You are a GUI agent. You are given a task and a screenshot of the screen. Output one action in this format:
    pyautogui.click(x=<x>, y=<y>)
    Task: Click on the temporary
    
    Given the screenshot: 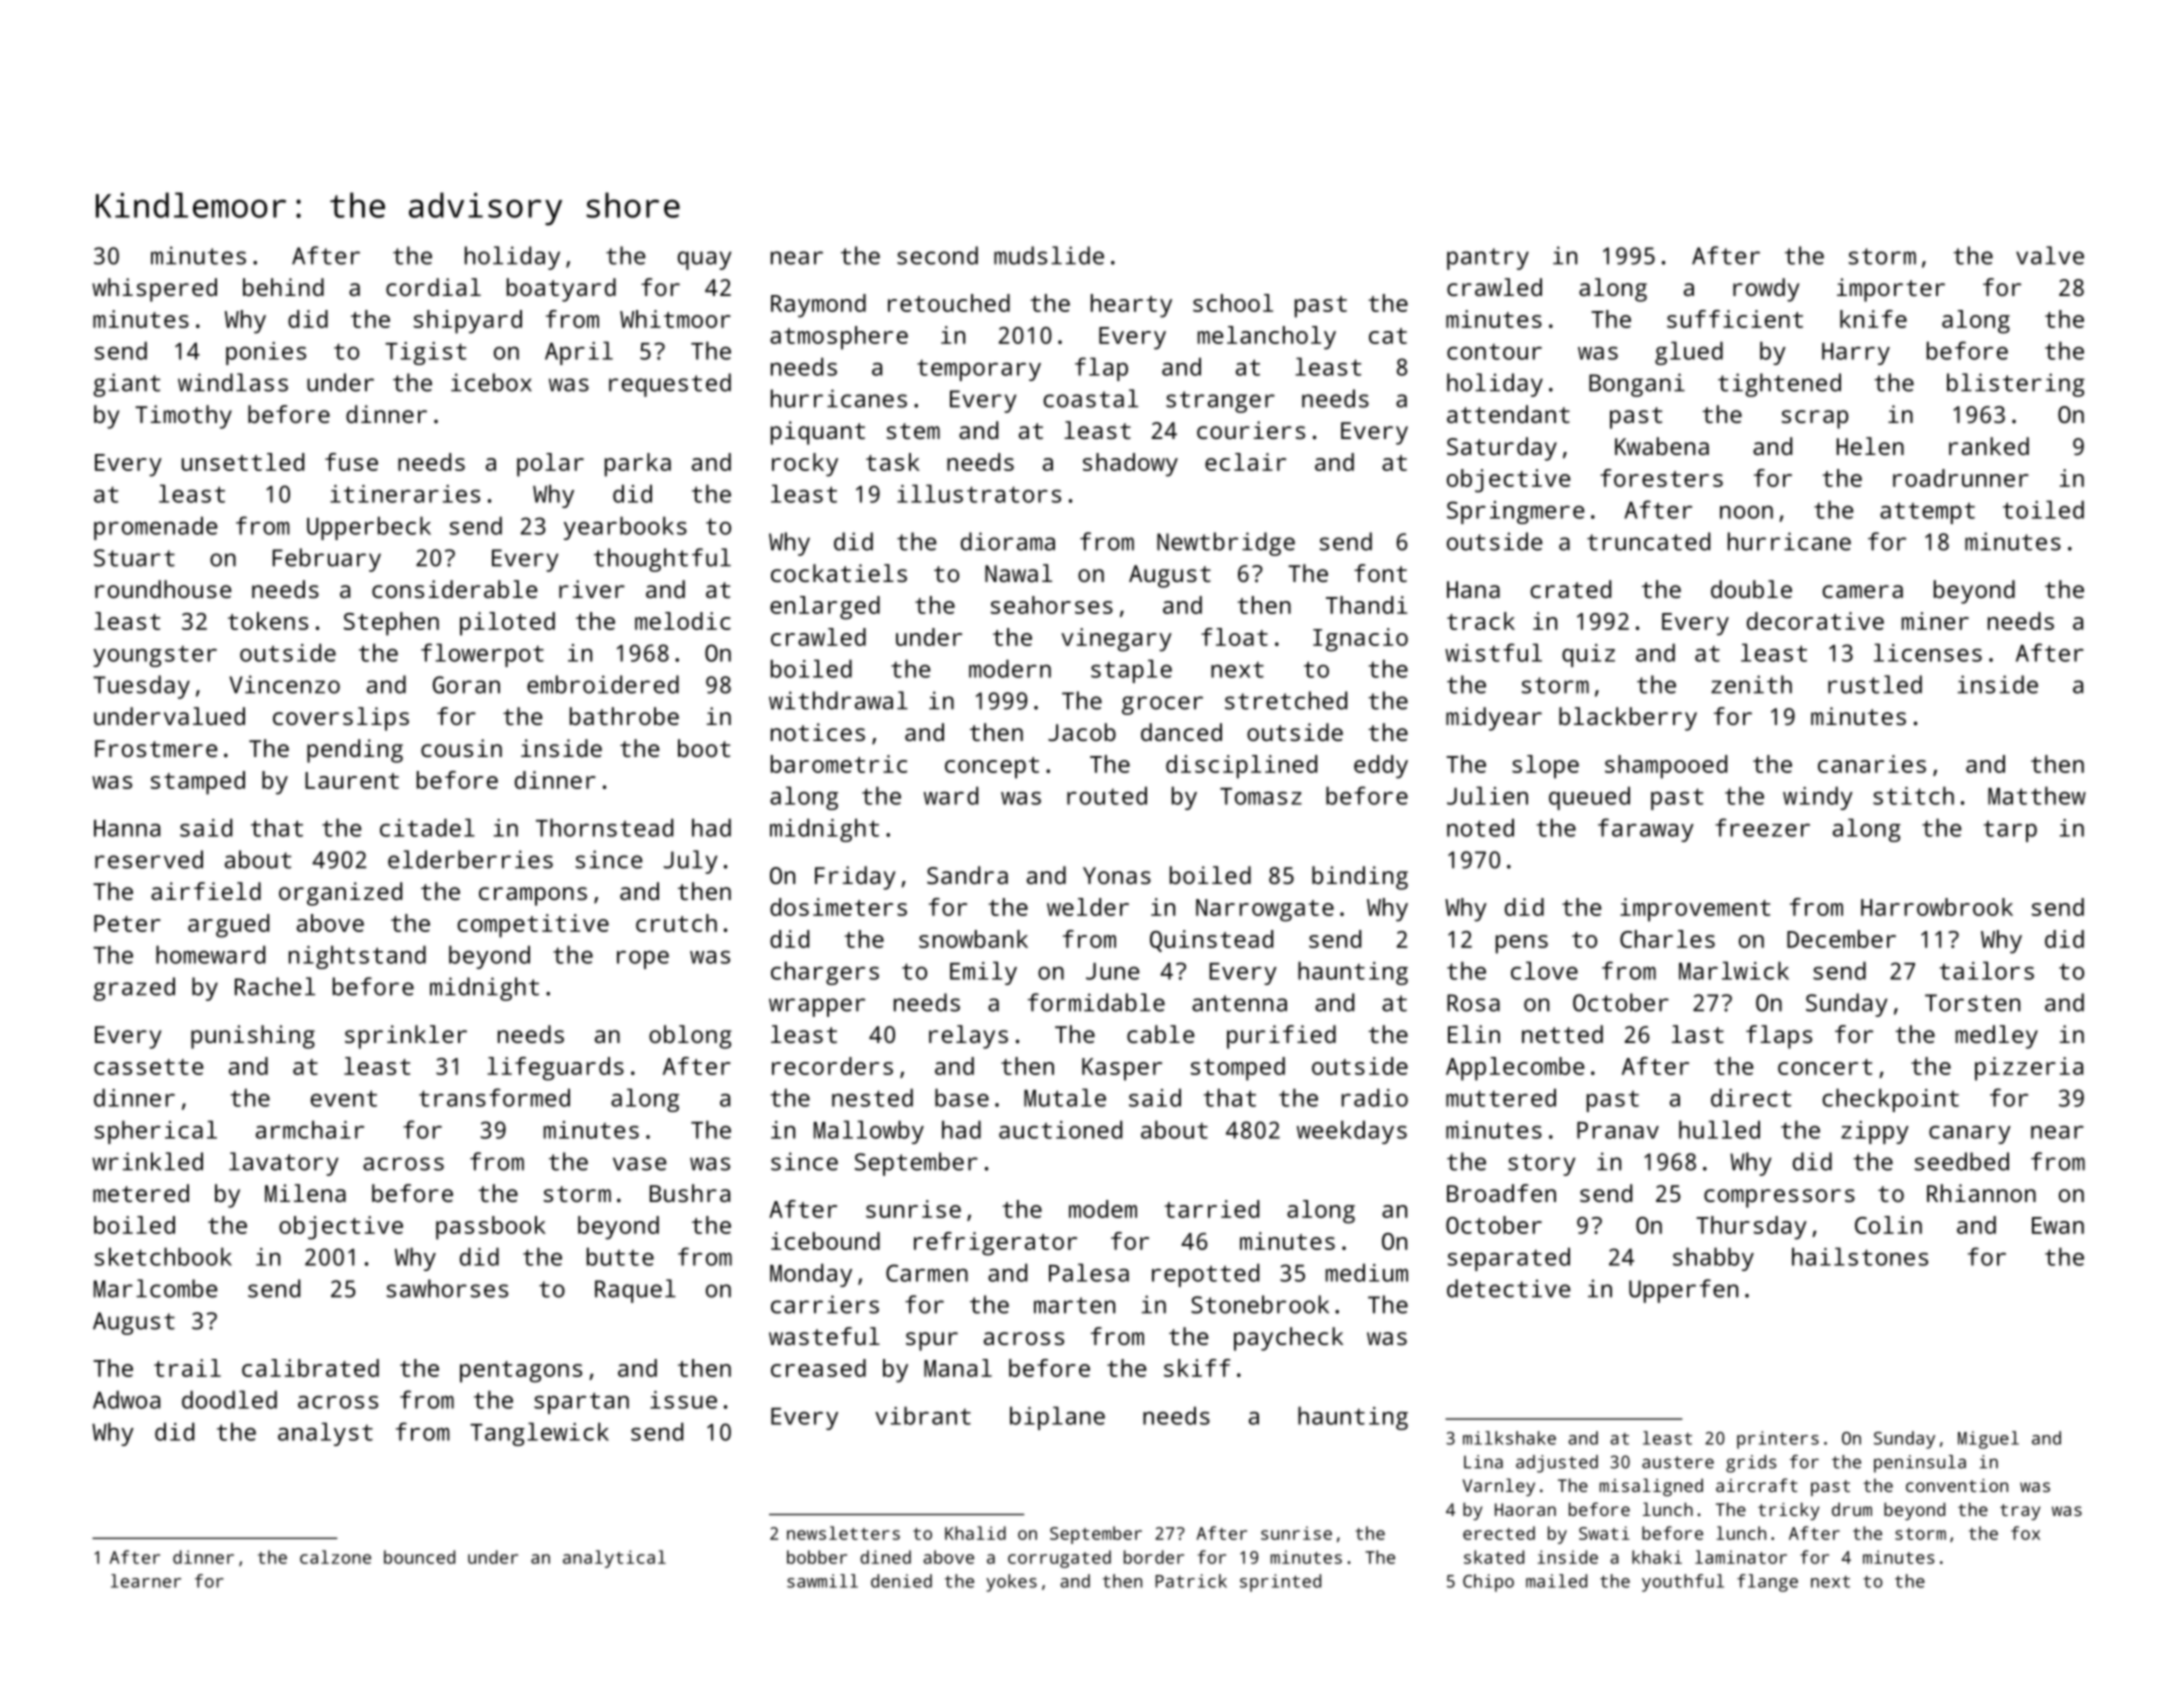 What is the action you would take?
    pyautogui.click(x=979, y=370)
